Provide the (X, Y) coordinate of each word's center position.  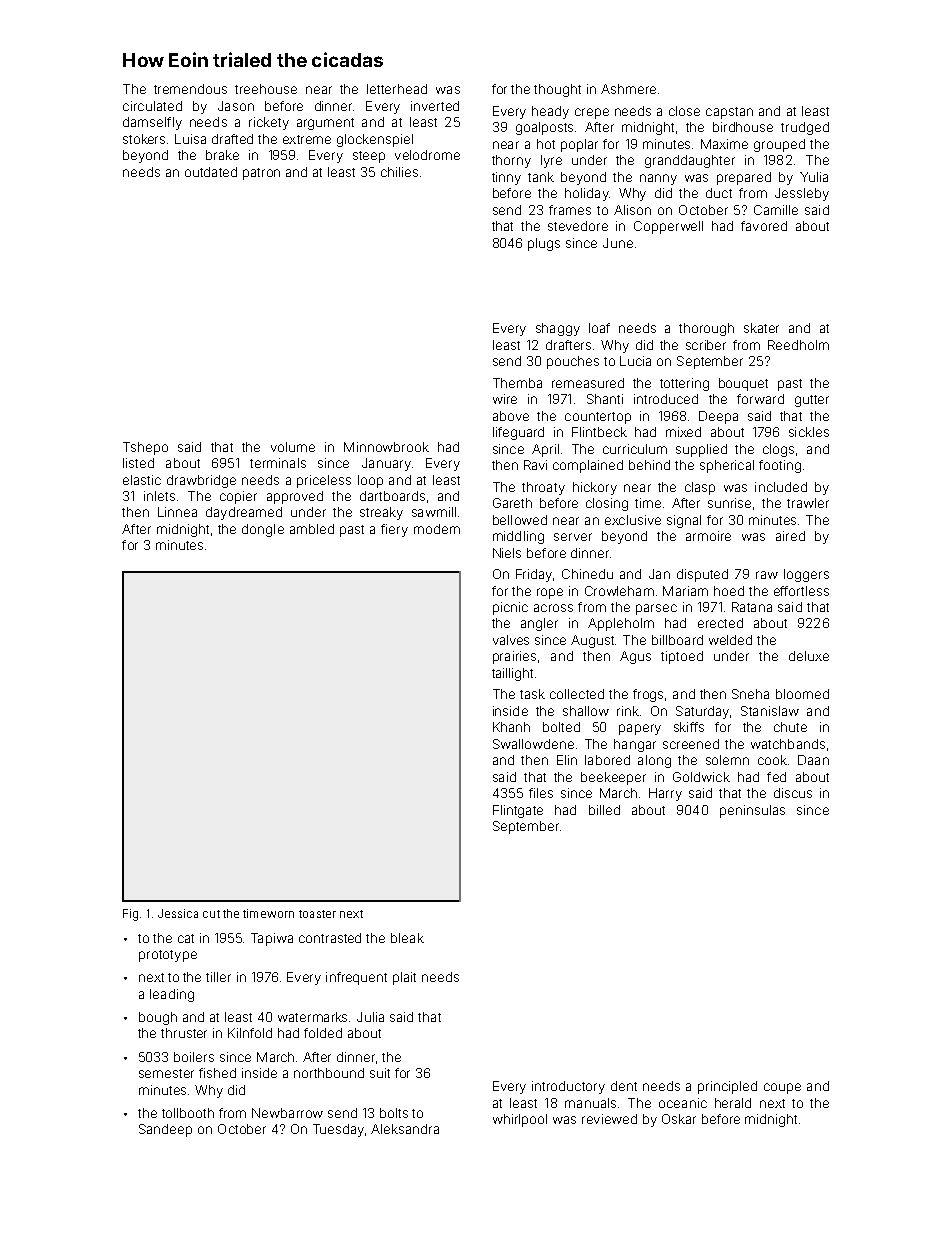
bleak (407, 938)
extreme (307, 139)
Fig (130, 915)
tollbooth (188, 1113)
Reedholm (798, 345)
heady (550, 112)
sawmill (434, 512)
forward (760, 399)
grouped (779, 145)
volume (293, 447)
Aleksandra (405, 1129)
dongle (263, 530)
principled (727, 1087)
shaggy (558, 329)
